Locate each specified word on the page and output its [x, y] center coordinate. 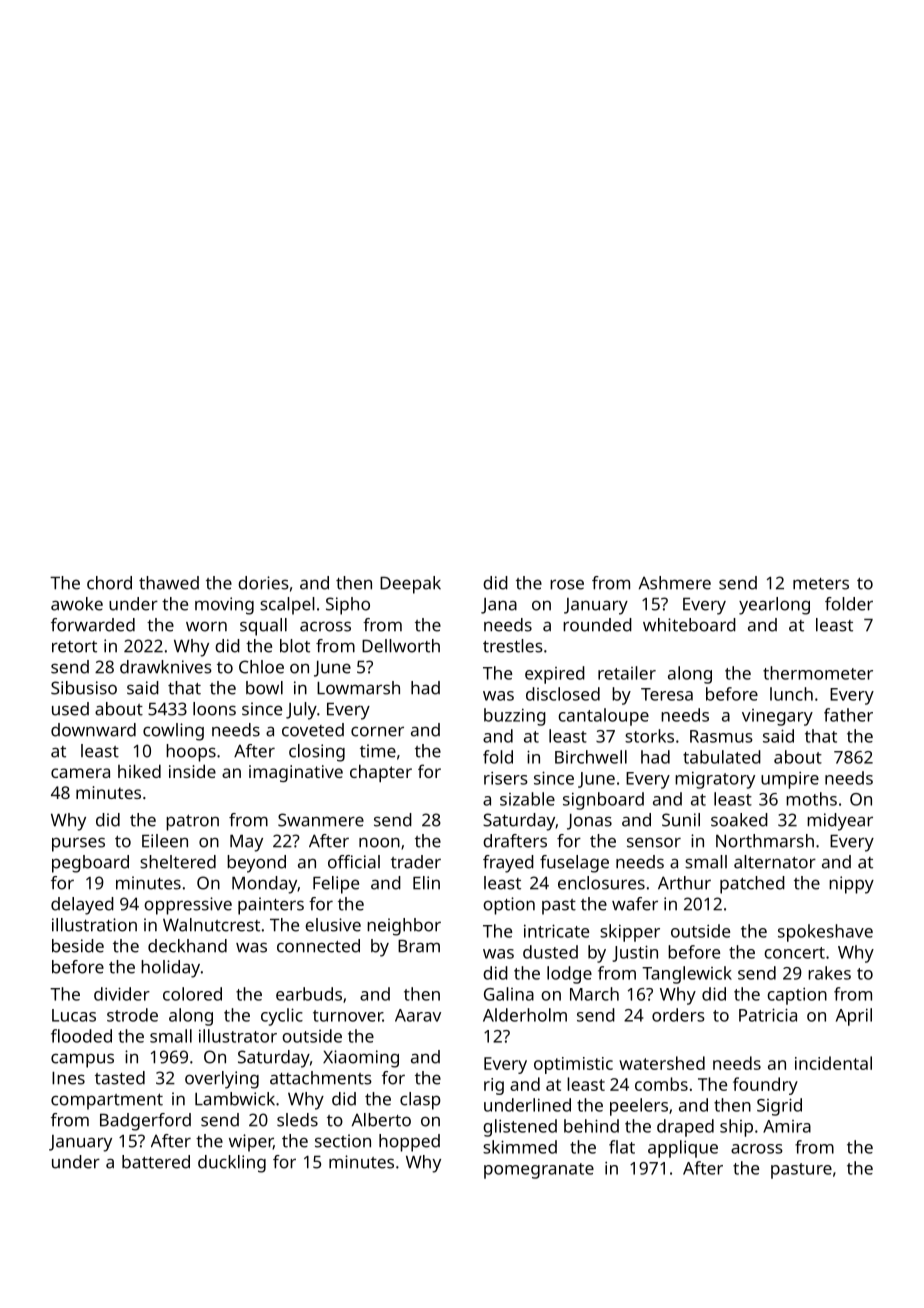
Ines [68, 1078]
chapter [381, 773]
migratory [715, 780]
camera [80, 773]
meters [821, 584]
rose [567, 584]
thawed [169, 583]
